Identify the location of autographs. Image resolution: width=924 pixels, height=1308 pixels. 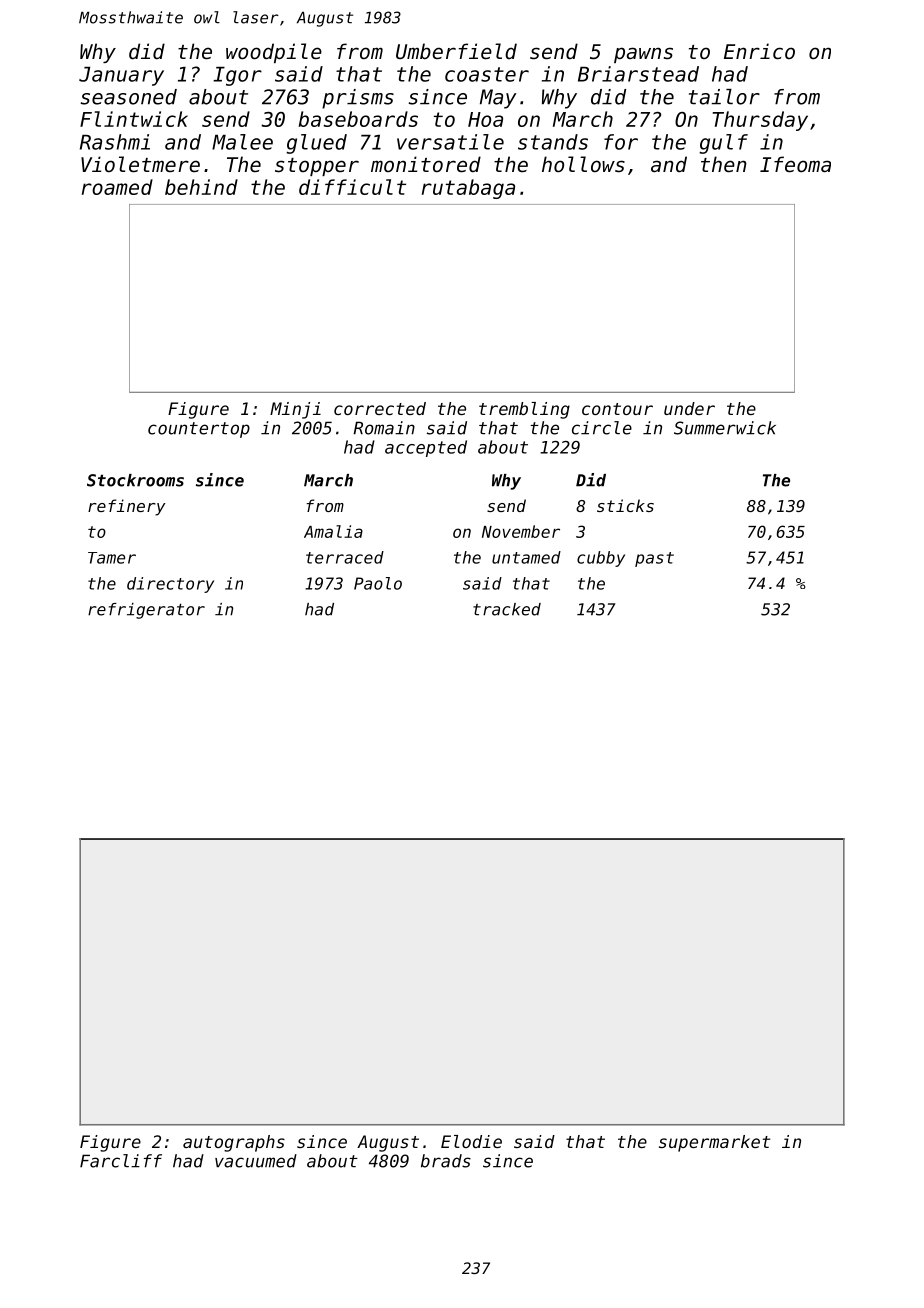
(234, 1143).
